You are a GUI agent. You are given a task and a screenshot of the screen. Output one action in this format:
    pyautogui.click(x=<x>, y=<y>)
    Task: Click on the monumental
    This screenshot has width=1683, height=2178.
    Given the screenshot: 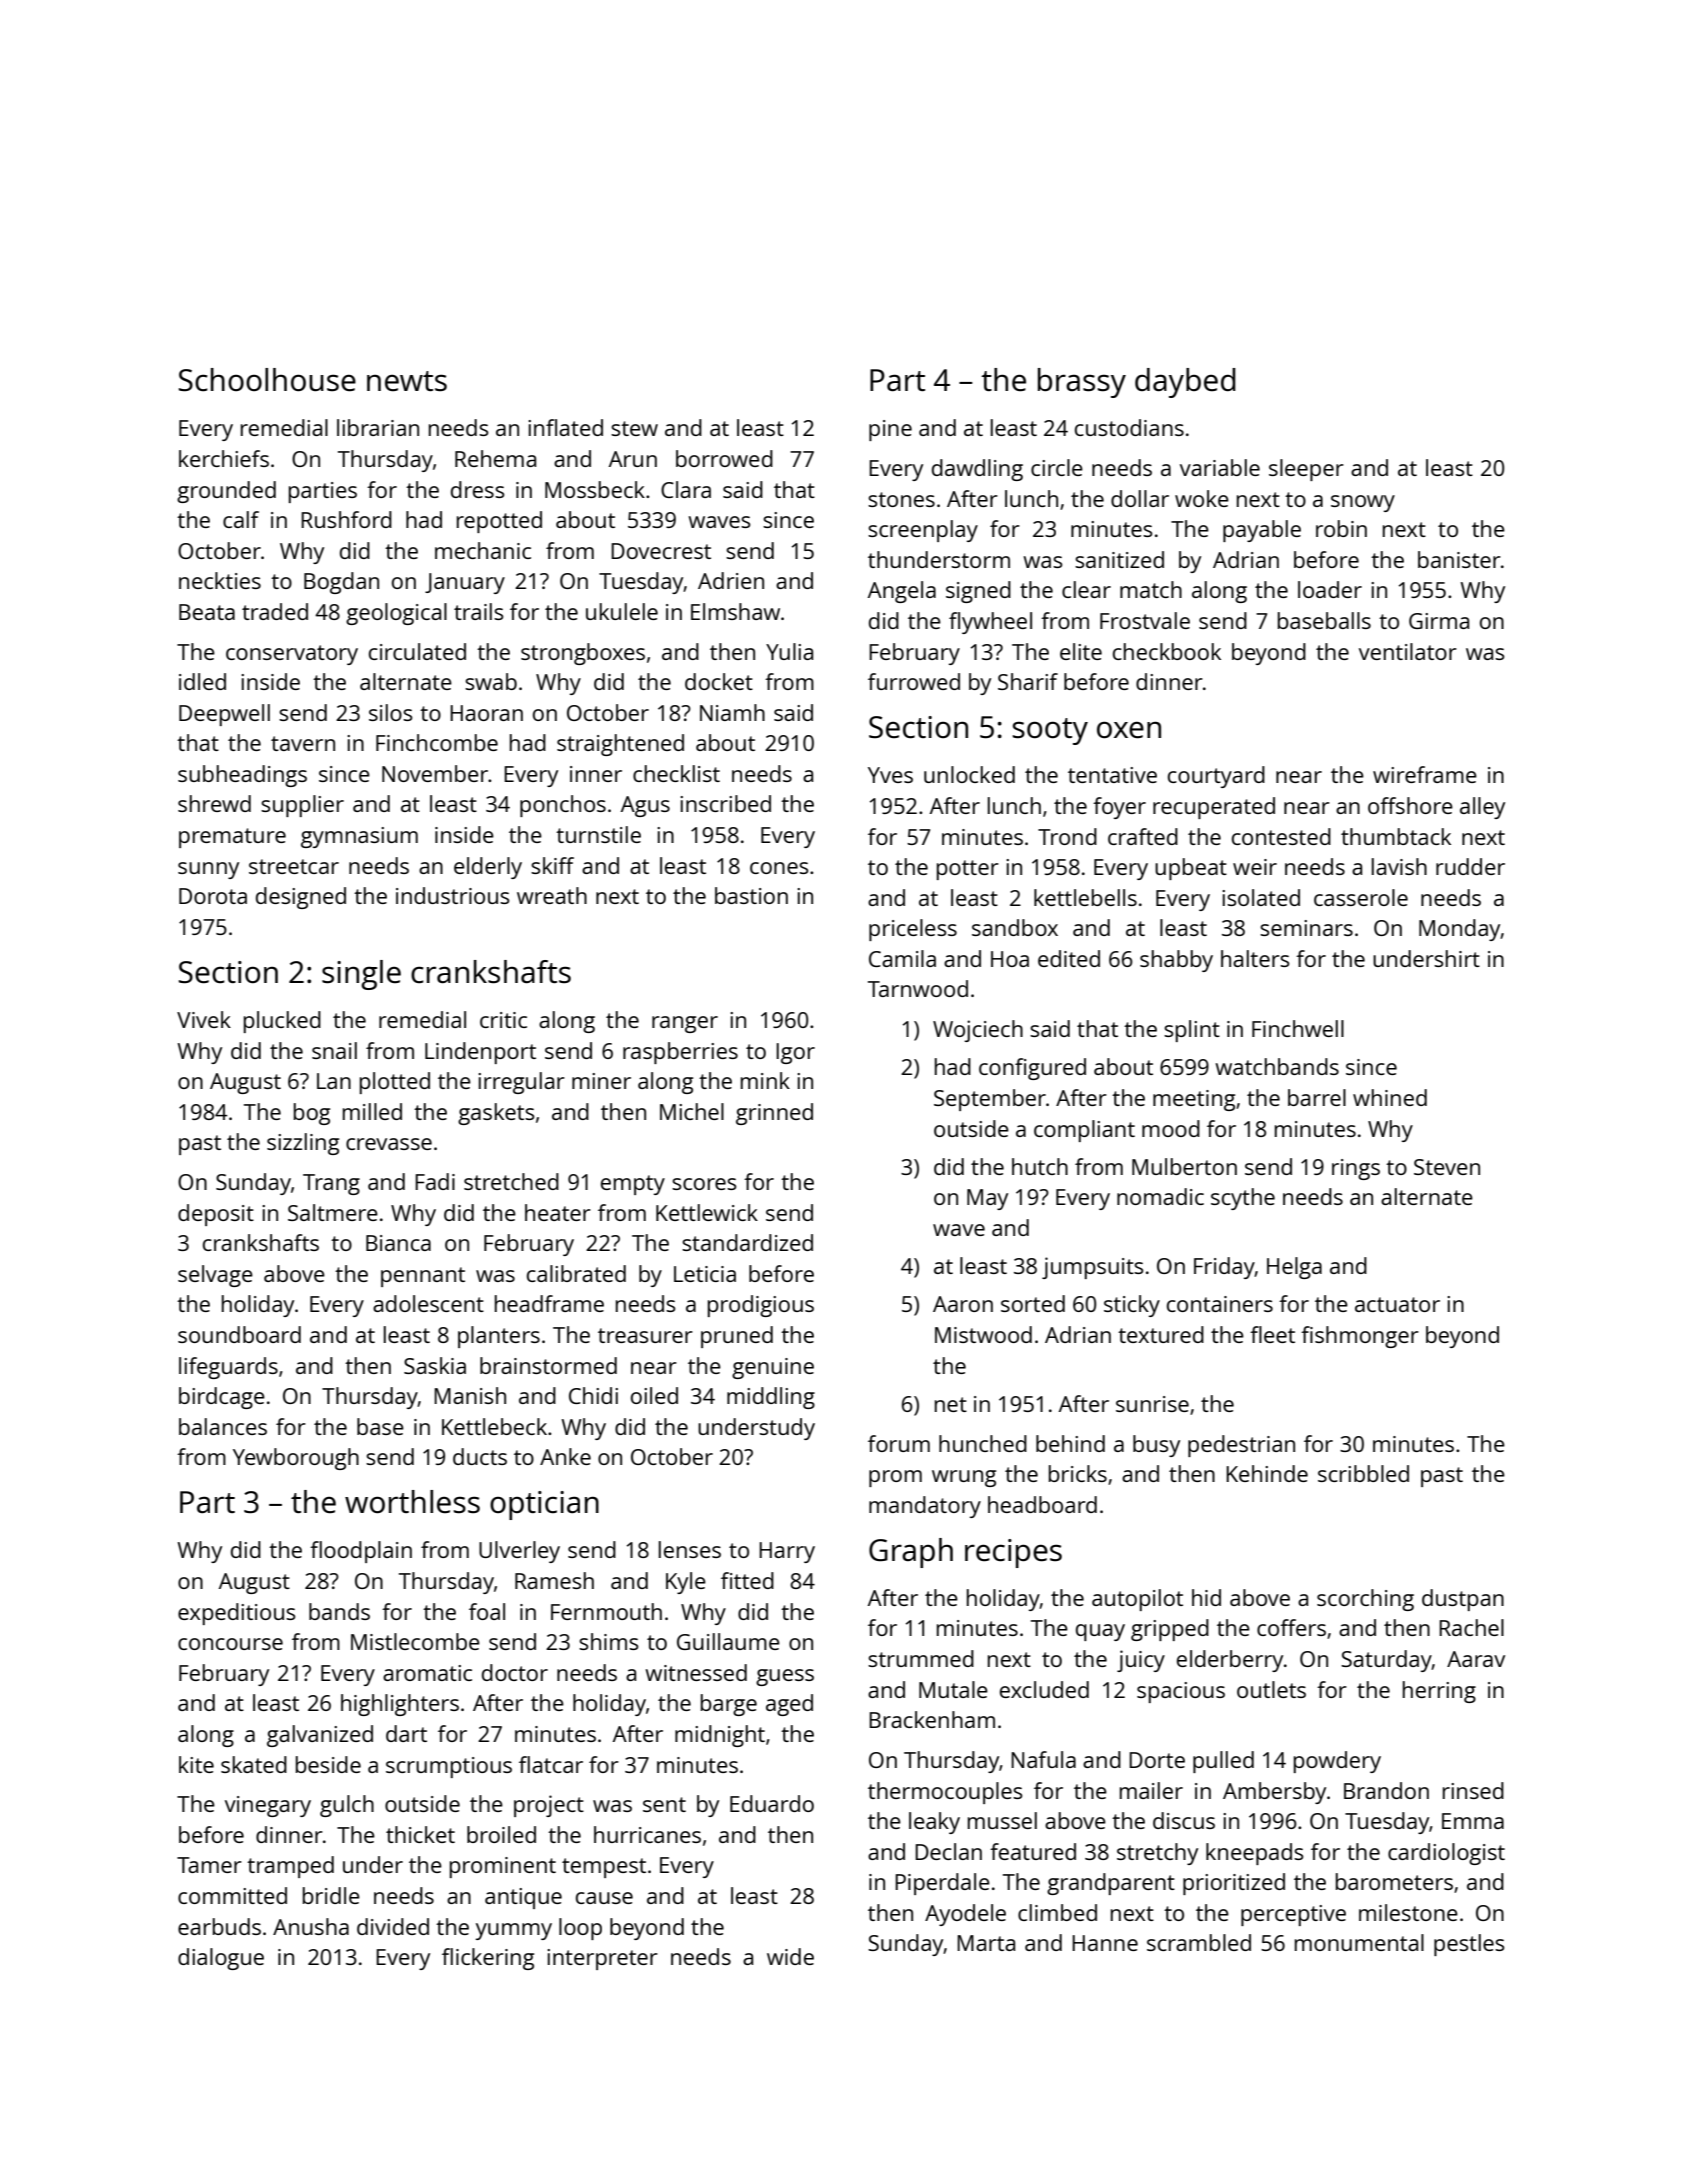 What is the action you would take?
    pyautogui.click(x=1359, y=1942)
